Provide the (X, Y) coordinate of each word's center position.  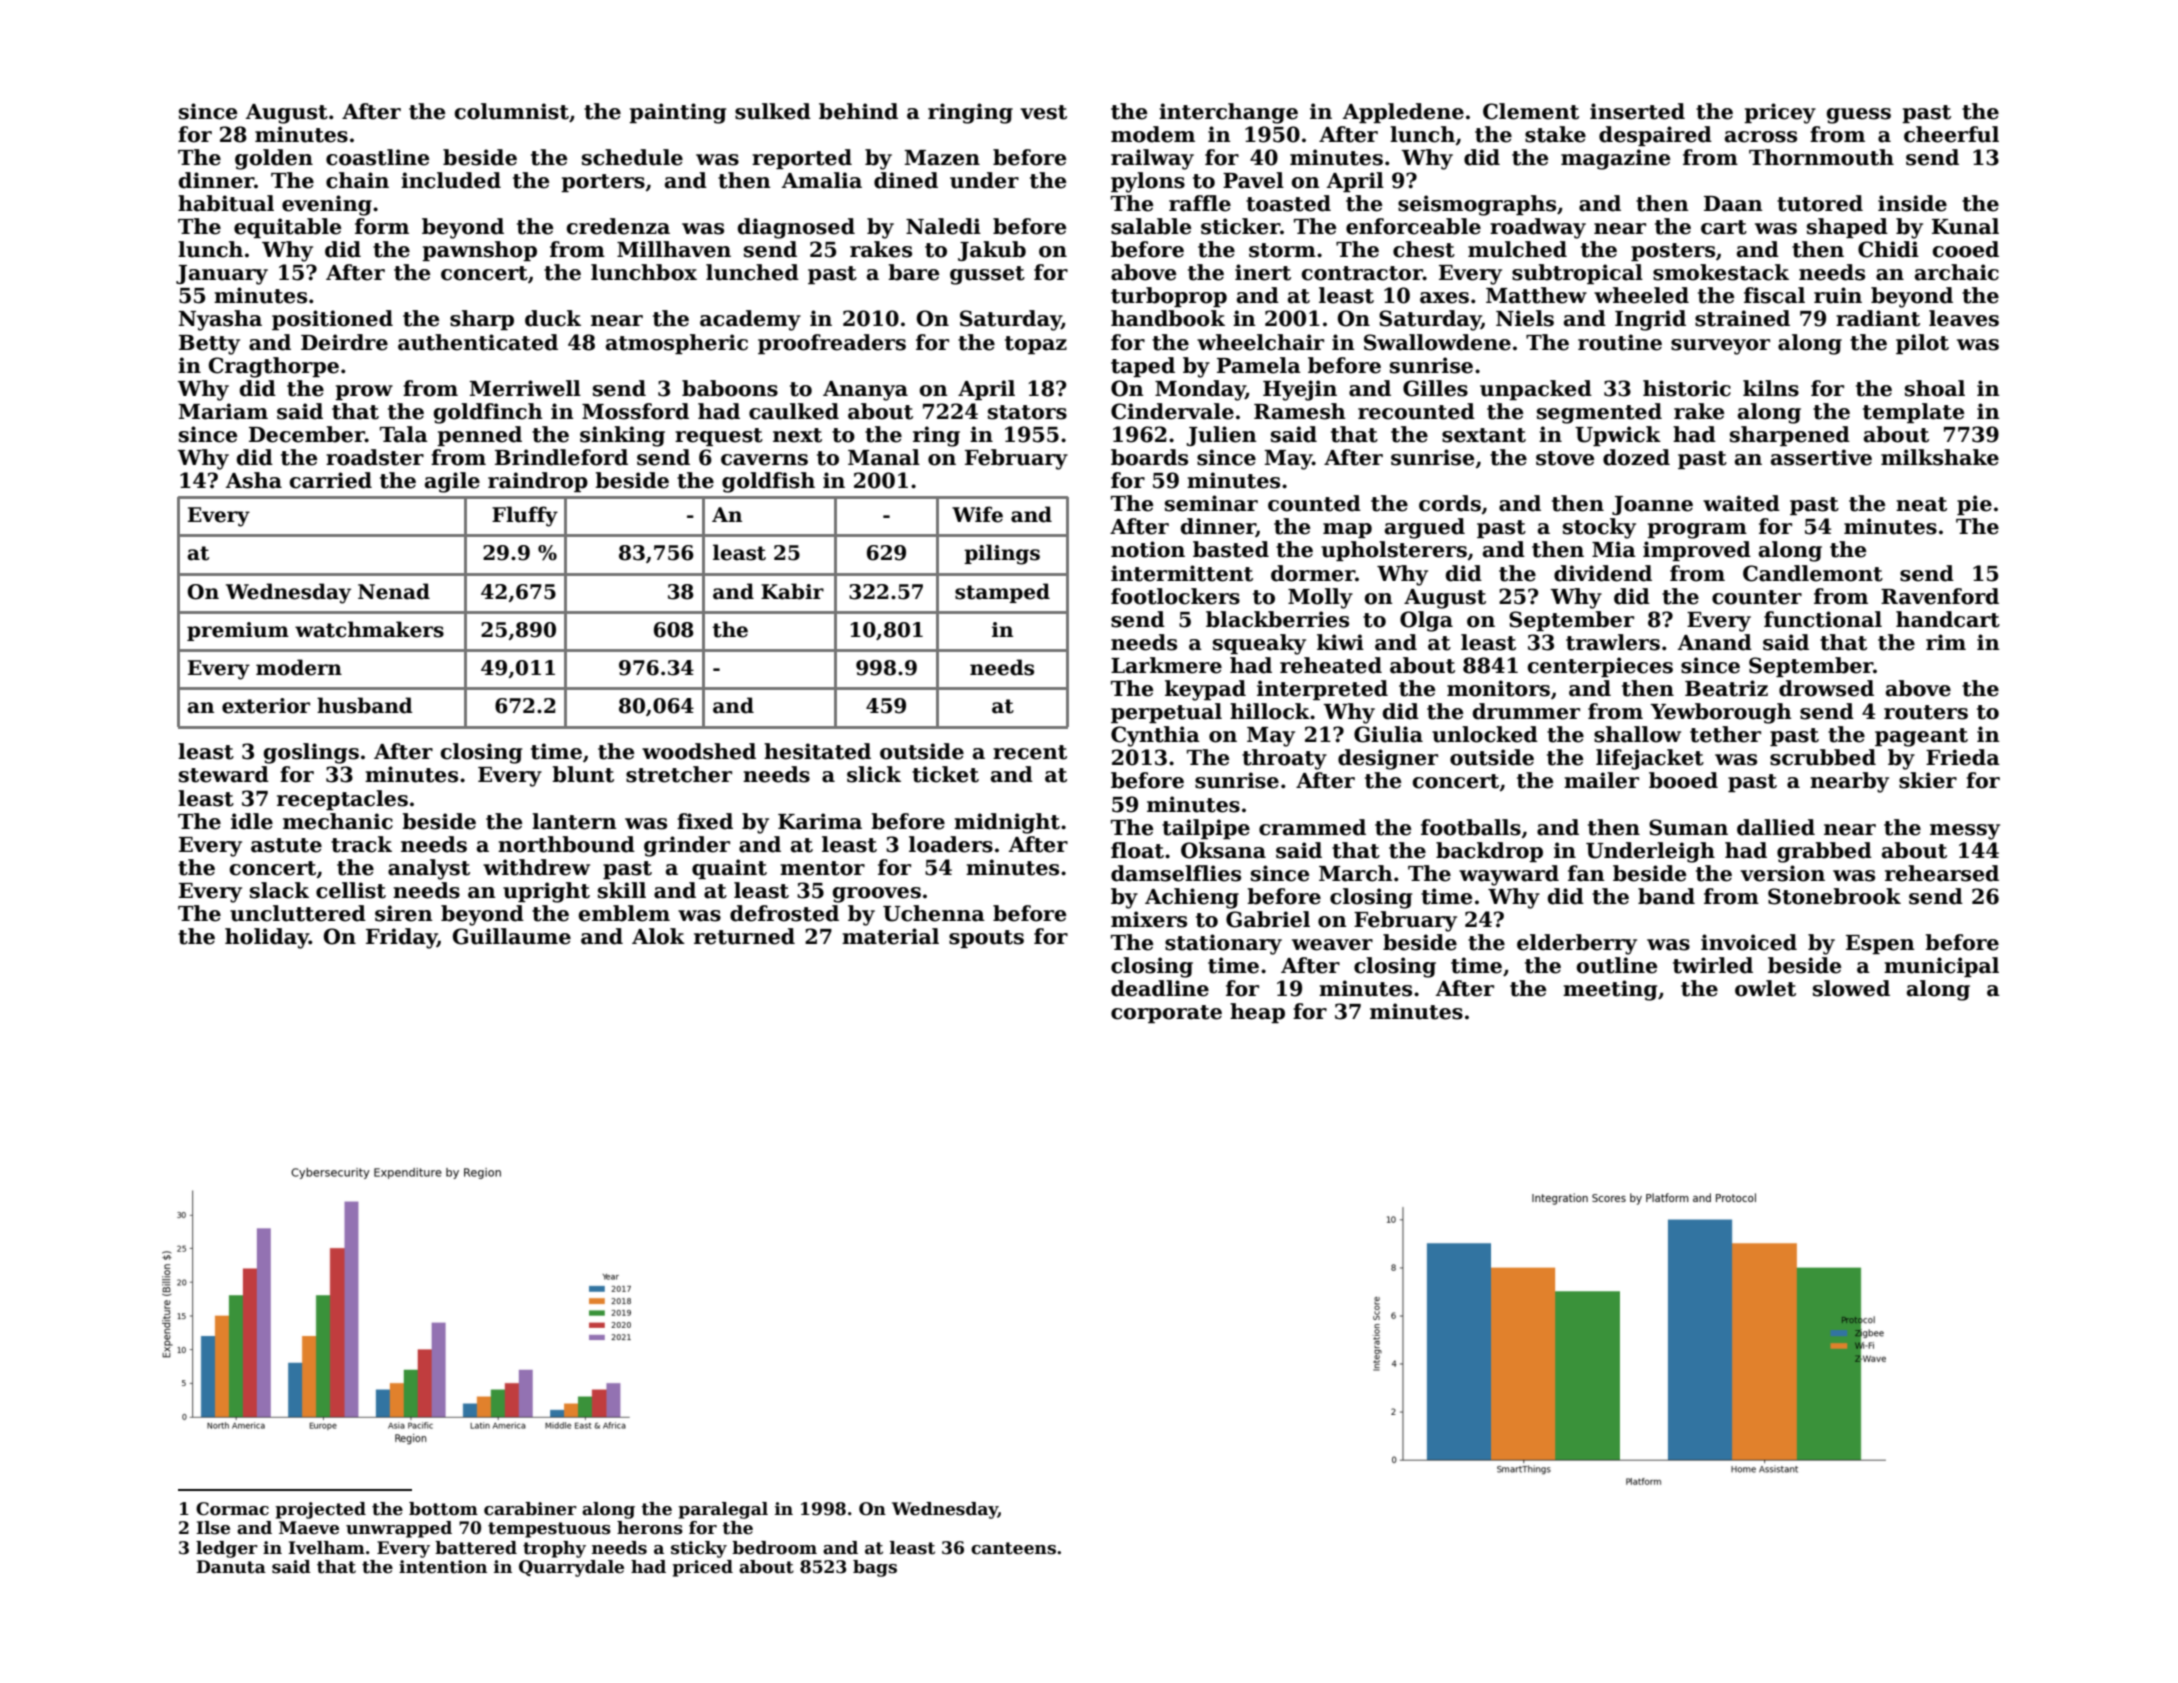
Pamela (1259, 365)
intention (443, 1567)
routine (1620, 342)
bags (875, 1568)
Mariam (223, 411)
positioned (332, 320)
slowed (1851, 988)
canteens (1013, 1548)
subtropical (1577, 274)
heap (1257, 1013)
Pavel (1253, 180)
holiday (267, 938)
